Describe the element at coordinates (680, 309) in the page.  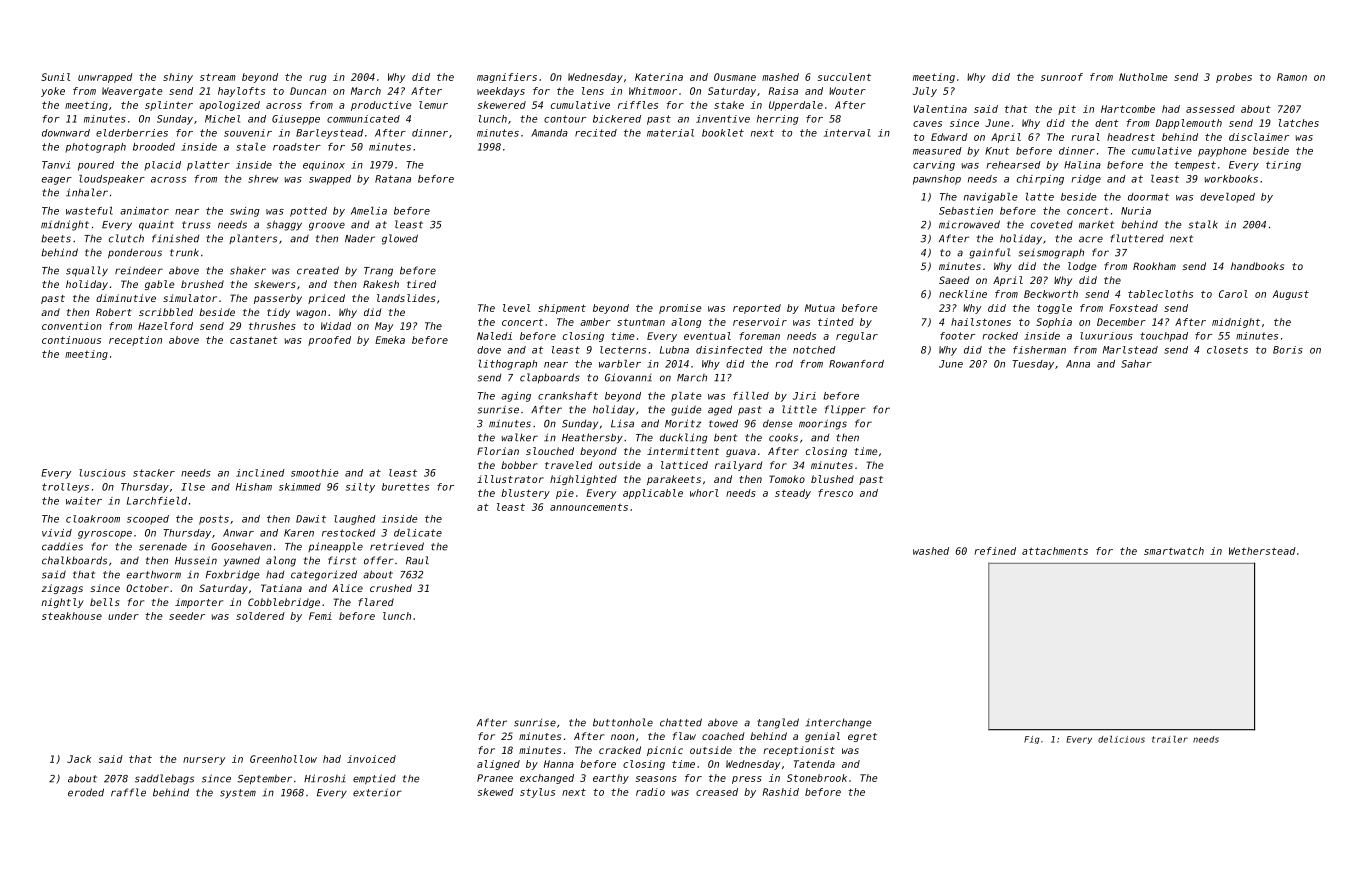
I see `promise` at that location.
